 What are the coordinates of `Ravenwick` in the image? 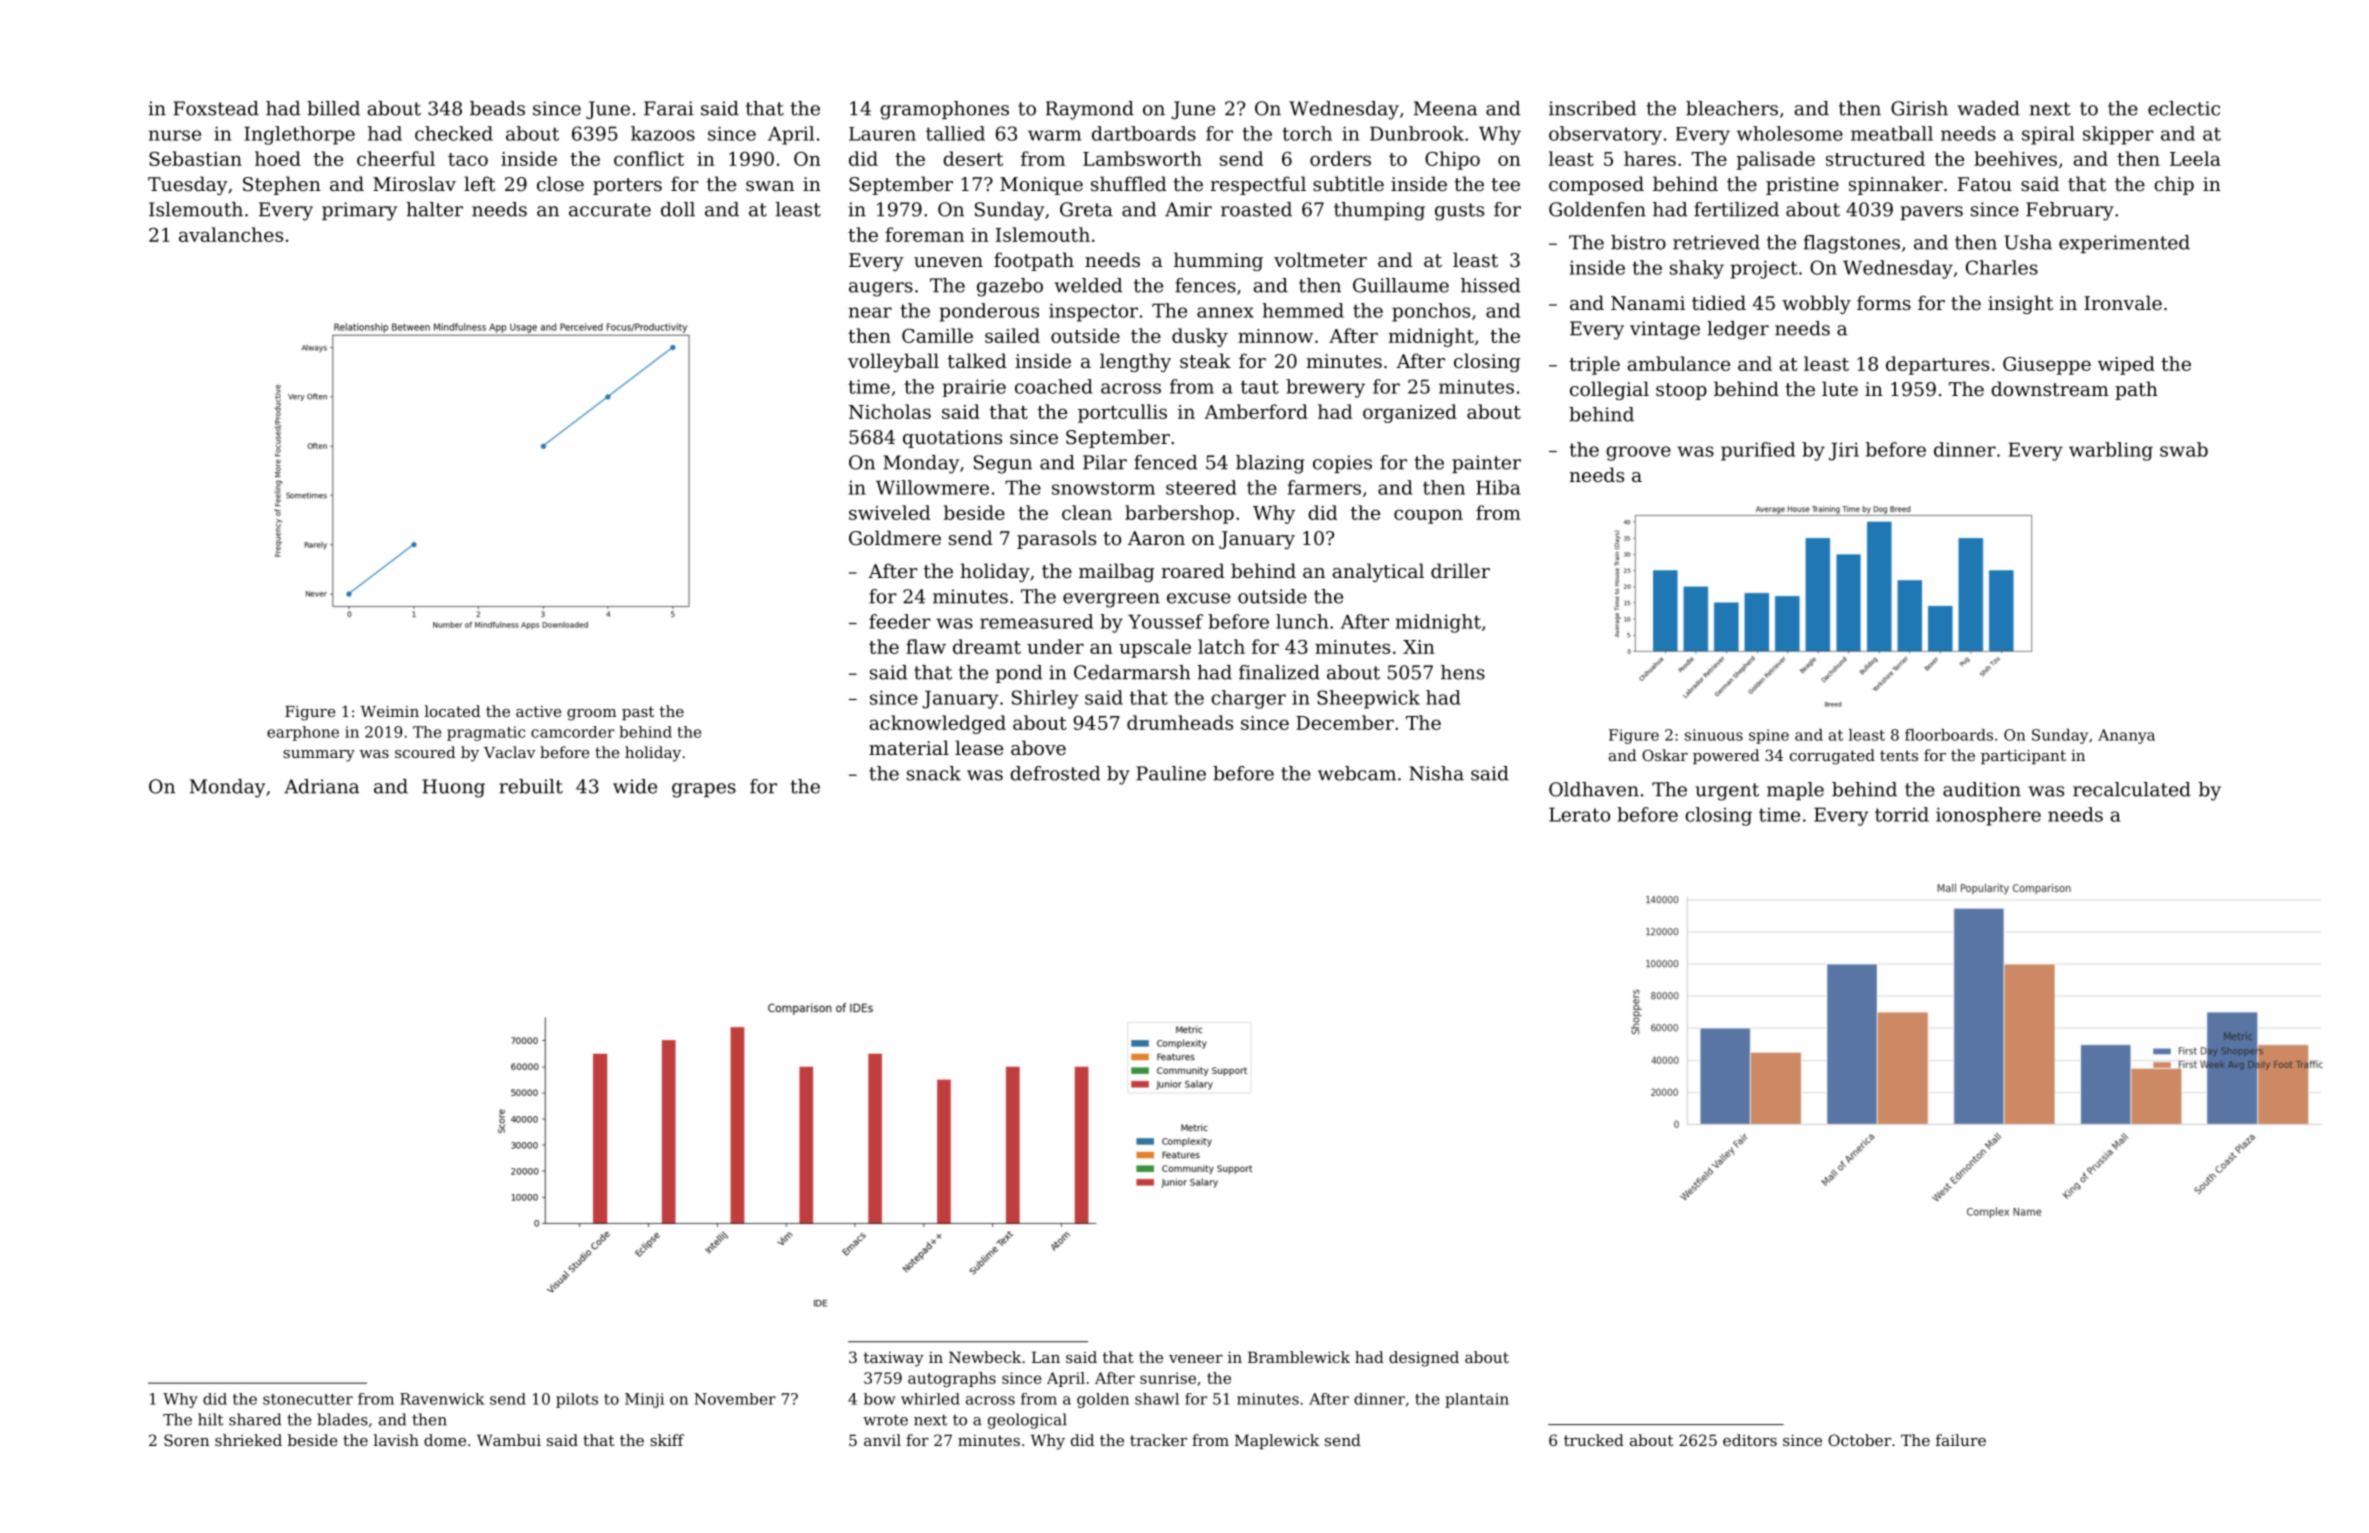 It's located at (442, 1399).
